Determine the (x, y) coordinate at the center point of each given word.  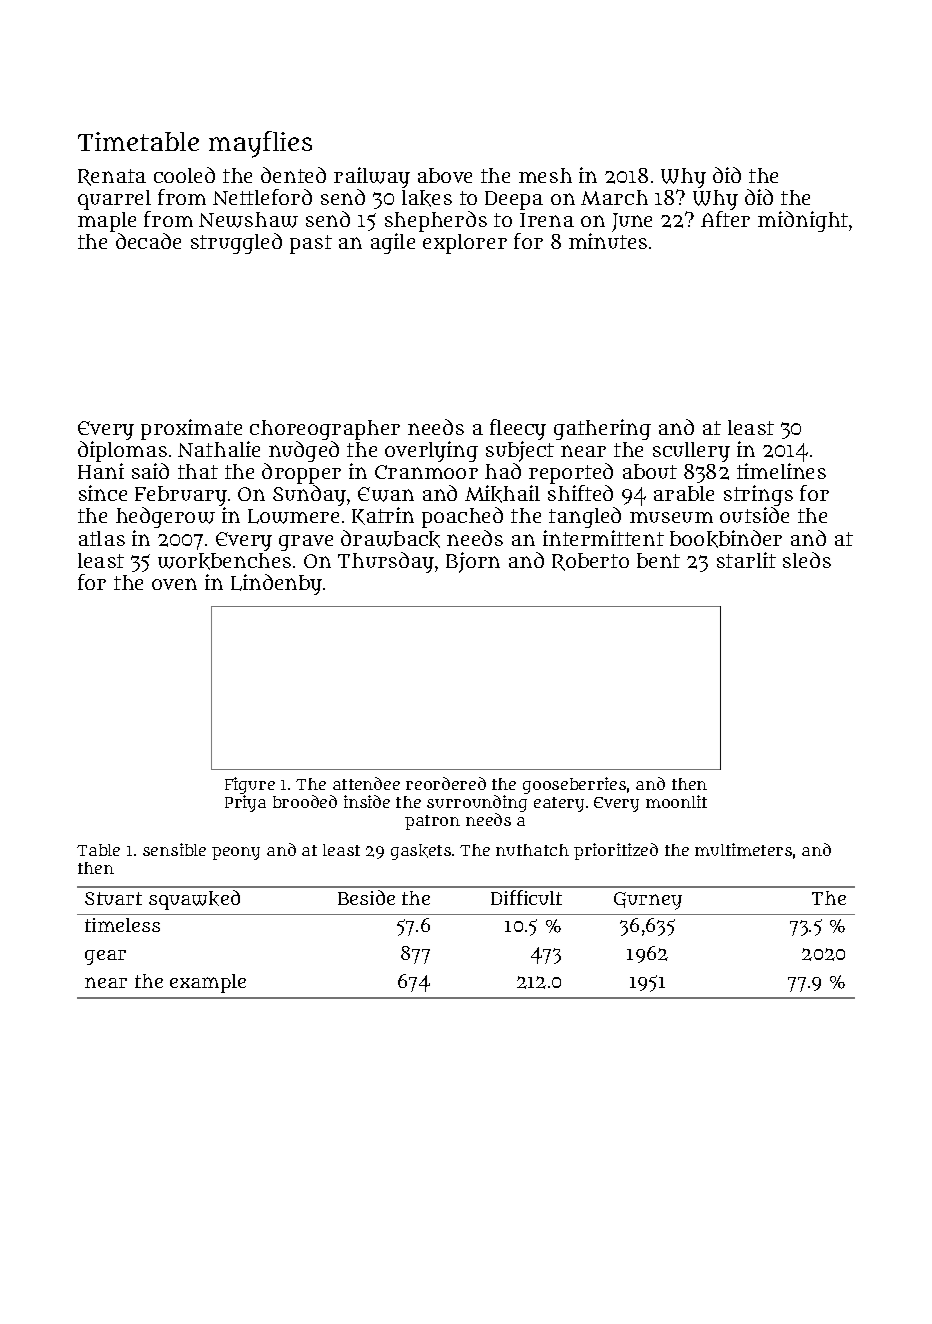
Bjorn (473, 562)
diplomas (122, 451)
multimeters (743, 849)
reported (571, 473)
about (650, 471)
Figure (250, 786)
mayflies (260, 144)
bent (658, 560)
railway (372, 177)
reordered (446, 783)
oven (174, 584)
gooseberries (574, 785)
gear (105, 957)
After (725, 219)
